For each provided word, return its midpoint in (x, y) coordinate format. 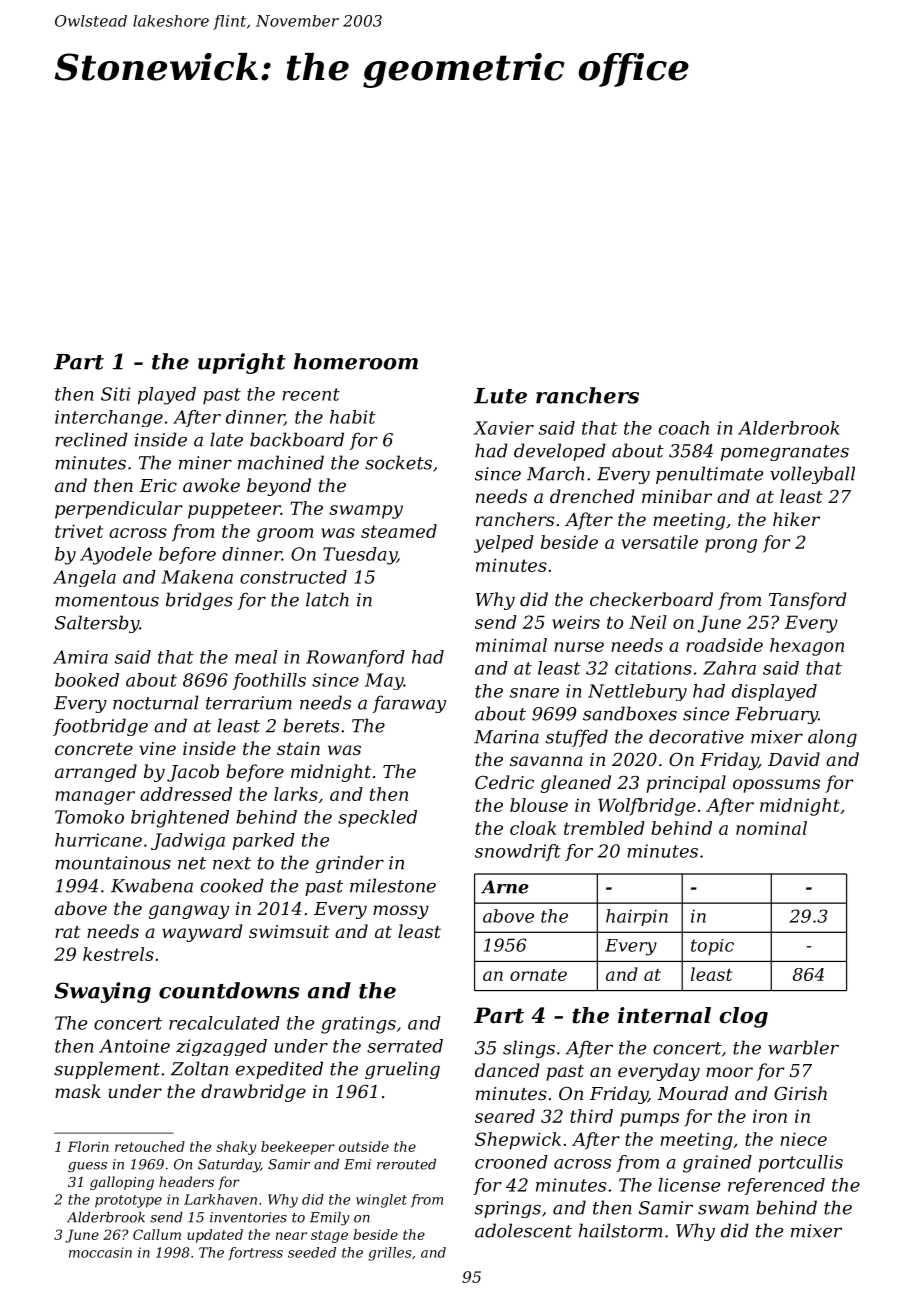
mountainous (113, 863)
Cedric (504, 782)
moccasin (100, 1252)
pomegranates (785, 453)
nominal (771, 828)
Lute (500, 396)
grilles (389, 1254)
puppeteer (234, 510)
